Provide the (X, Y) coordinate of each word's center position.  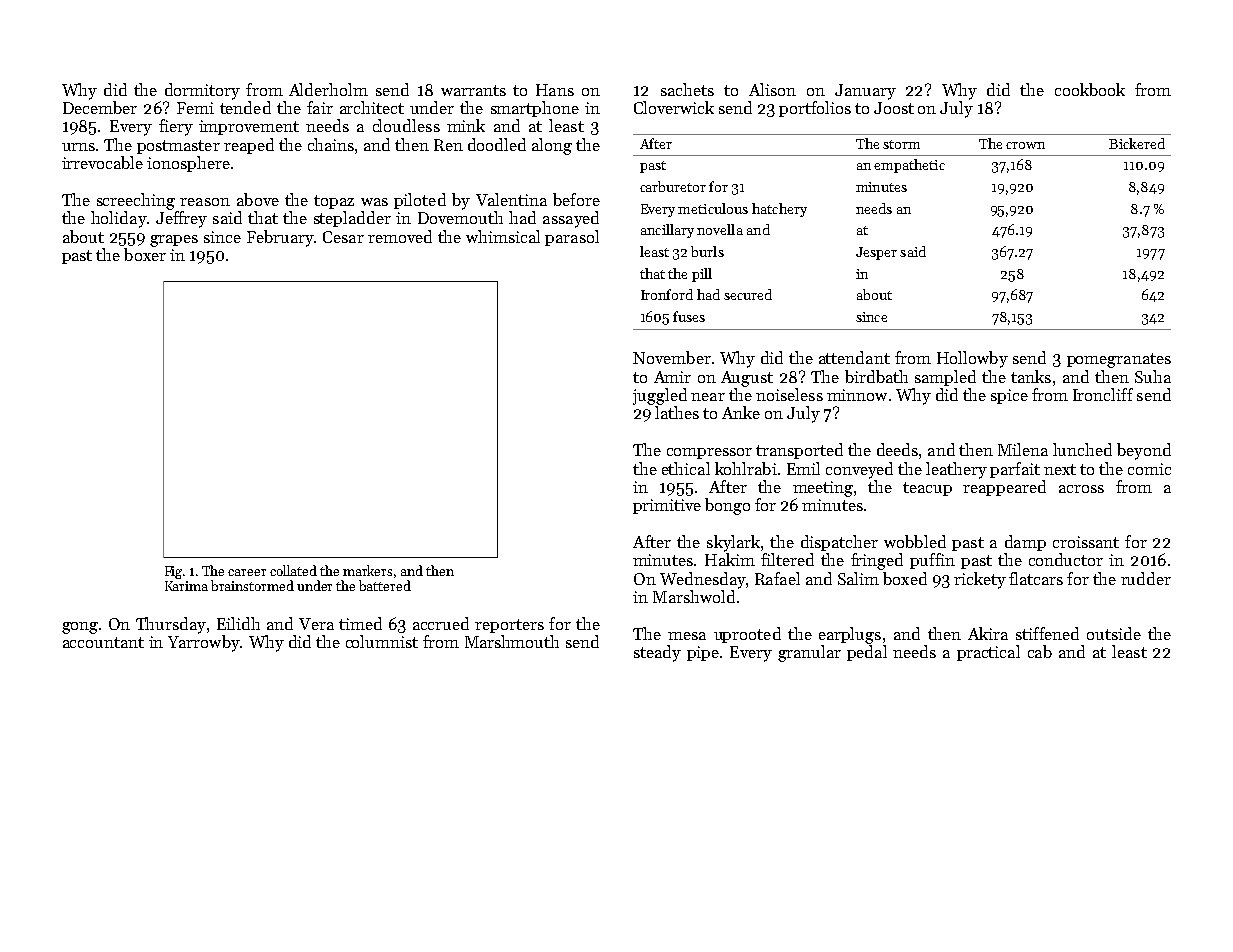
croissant (1086, 542)
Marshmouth (512, 641)
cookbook (1090, 89)
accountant (103, 642)
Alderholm (328, 89)
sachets (687, 89)
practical (988, 653)
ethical (686, 468)
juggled (660, 396)
